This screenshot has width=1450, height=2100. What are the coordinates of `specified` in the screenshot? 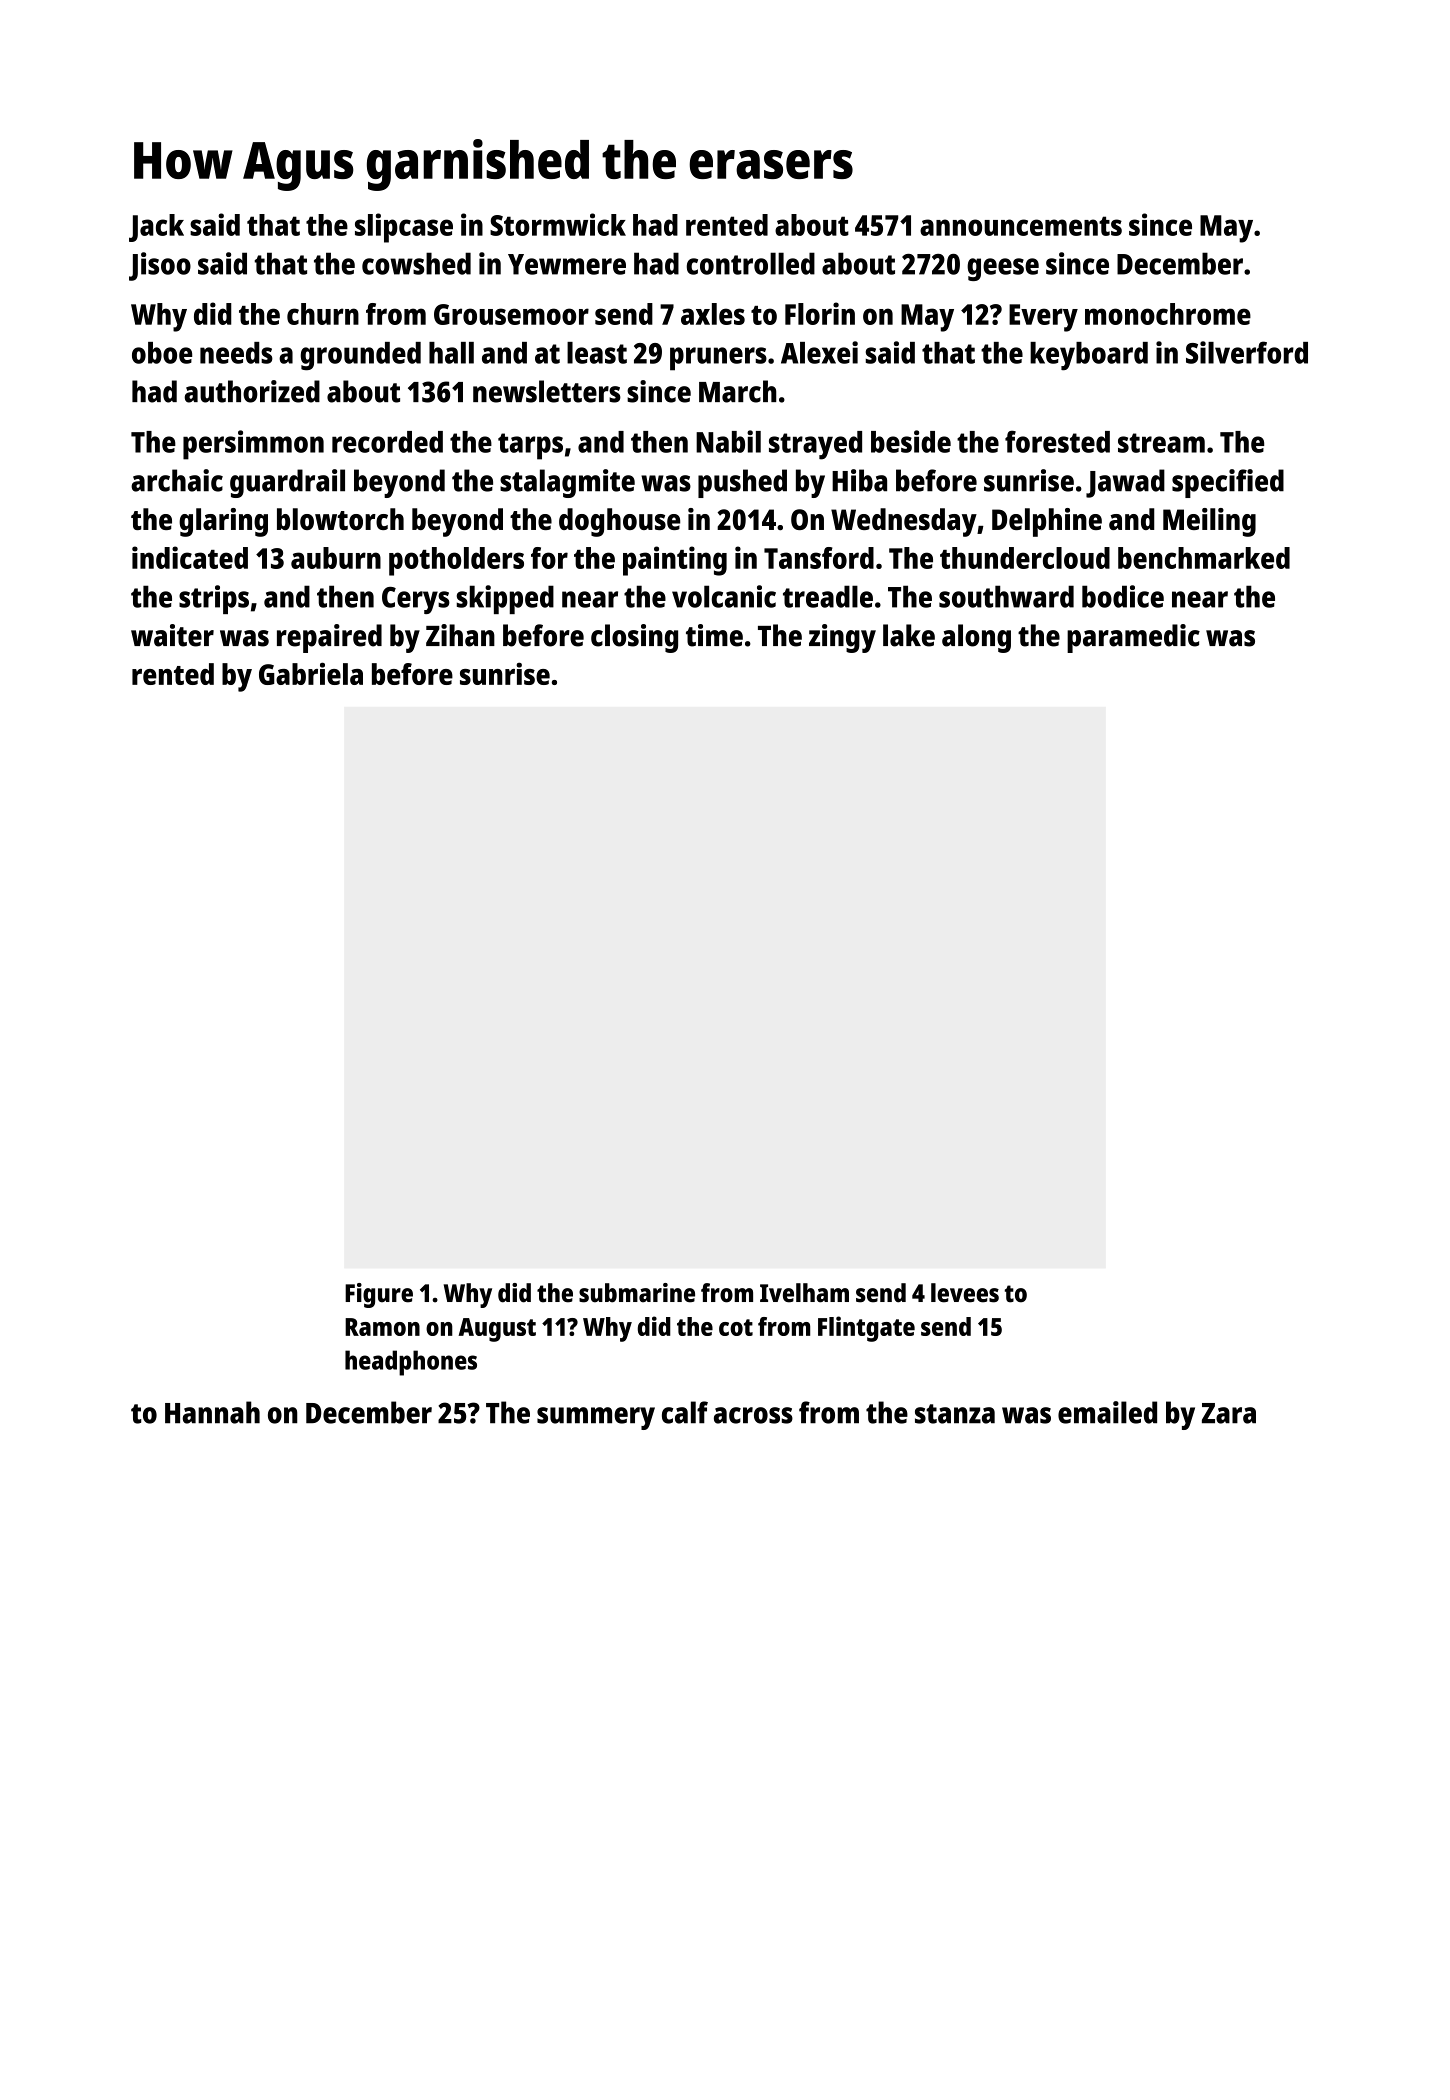 It's located at (1228, 483).
